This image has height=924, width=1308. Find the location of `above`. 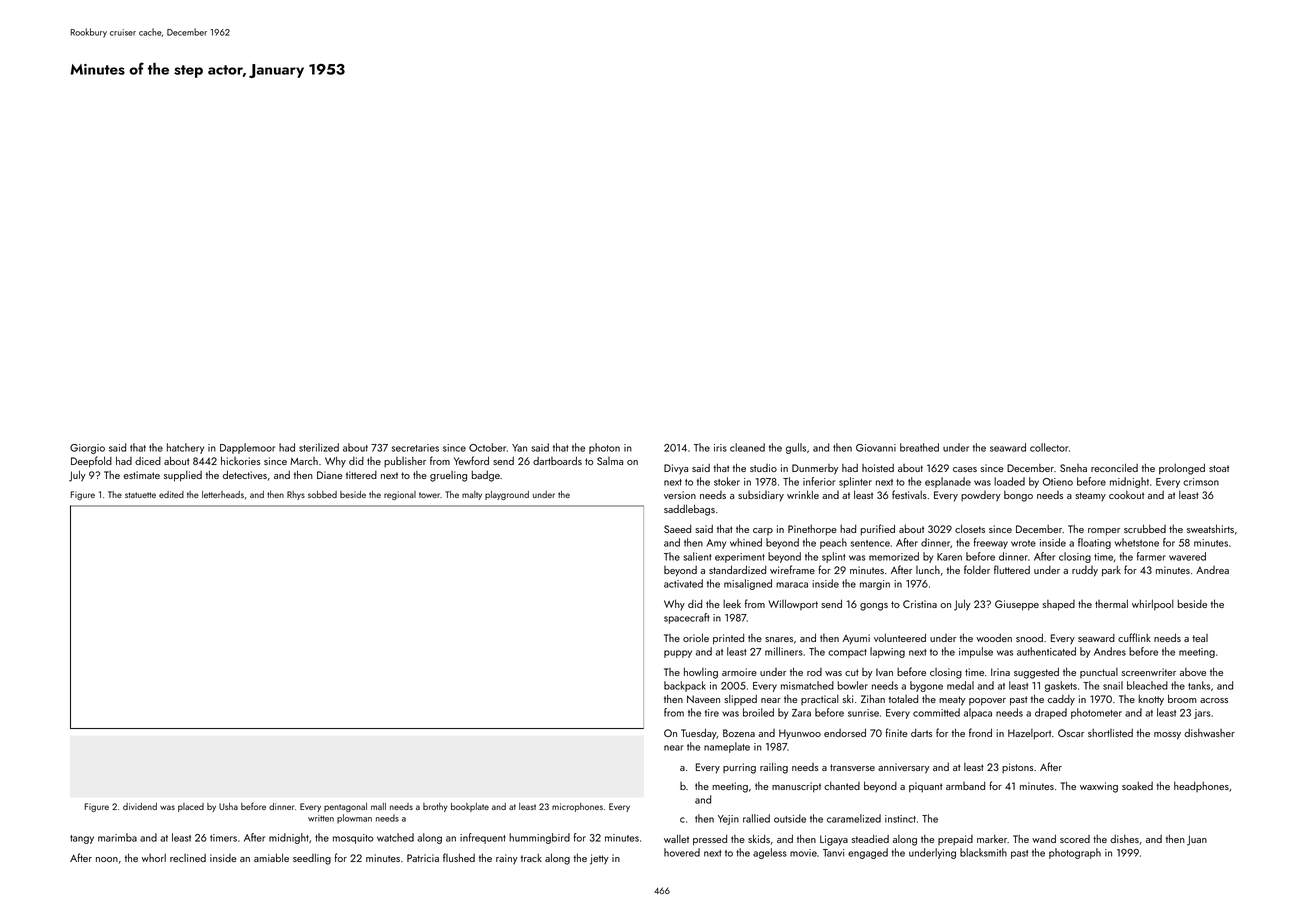

above is located at coordinates (1193, 672).
